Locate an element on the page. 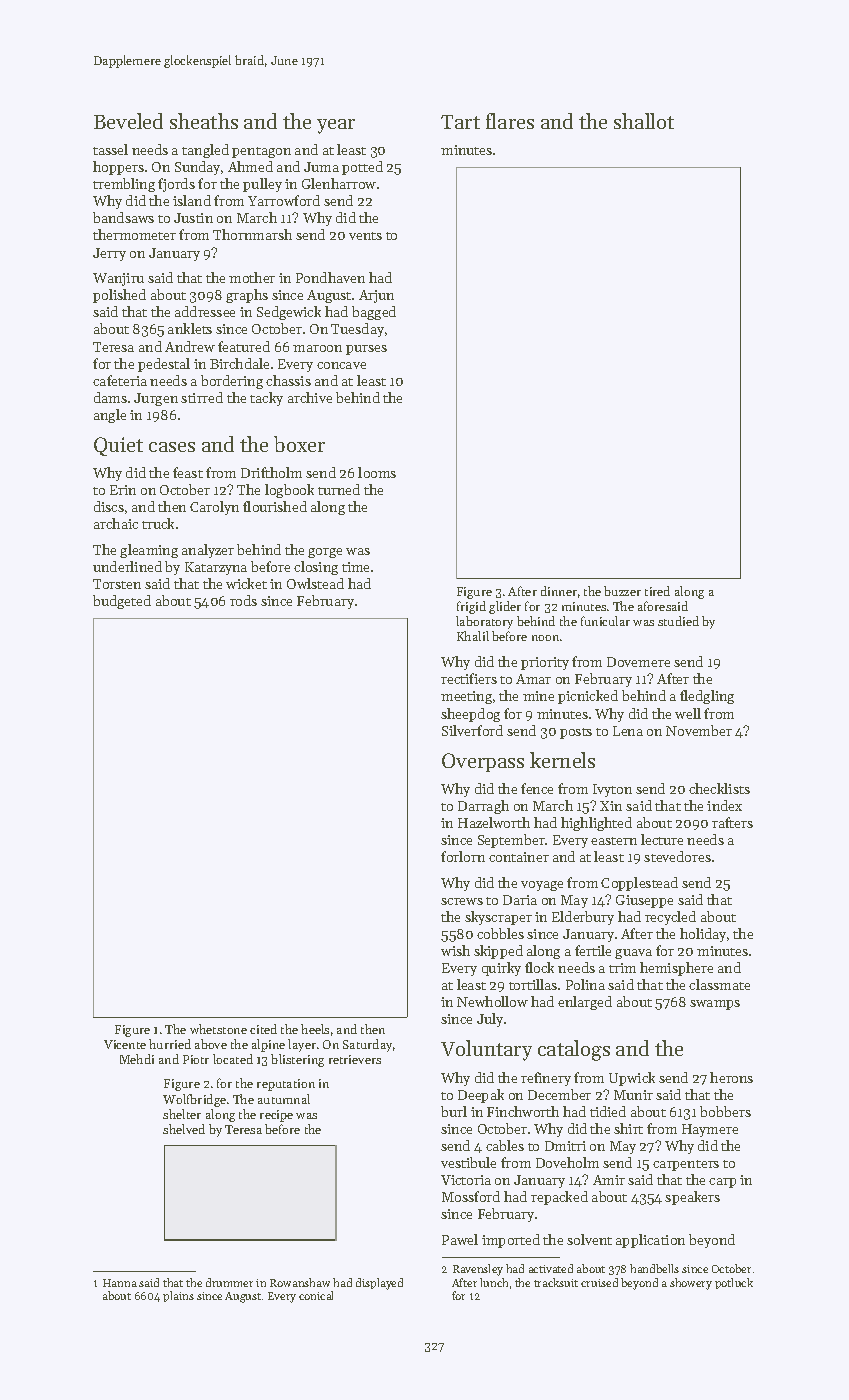 The width and height of the document is (849, 1400). studied is located at coordinates (678, 621).
